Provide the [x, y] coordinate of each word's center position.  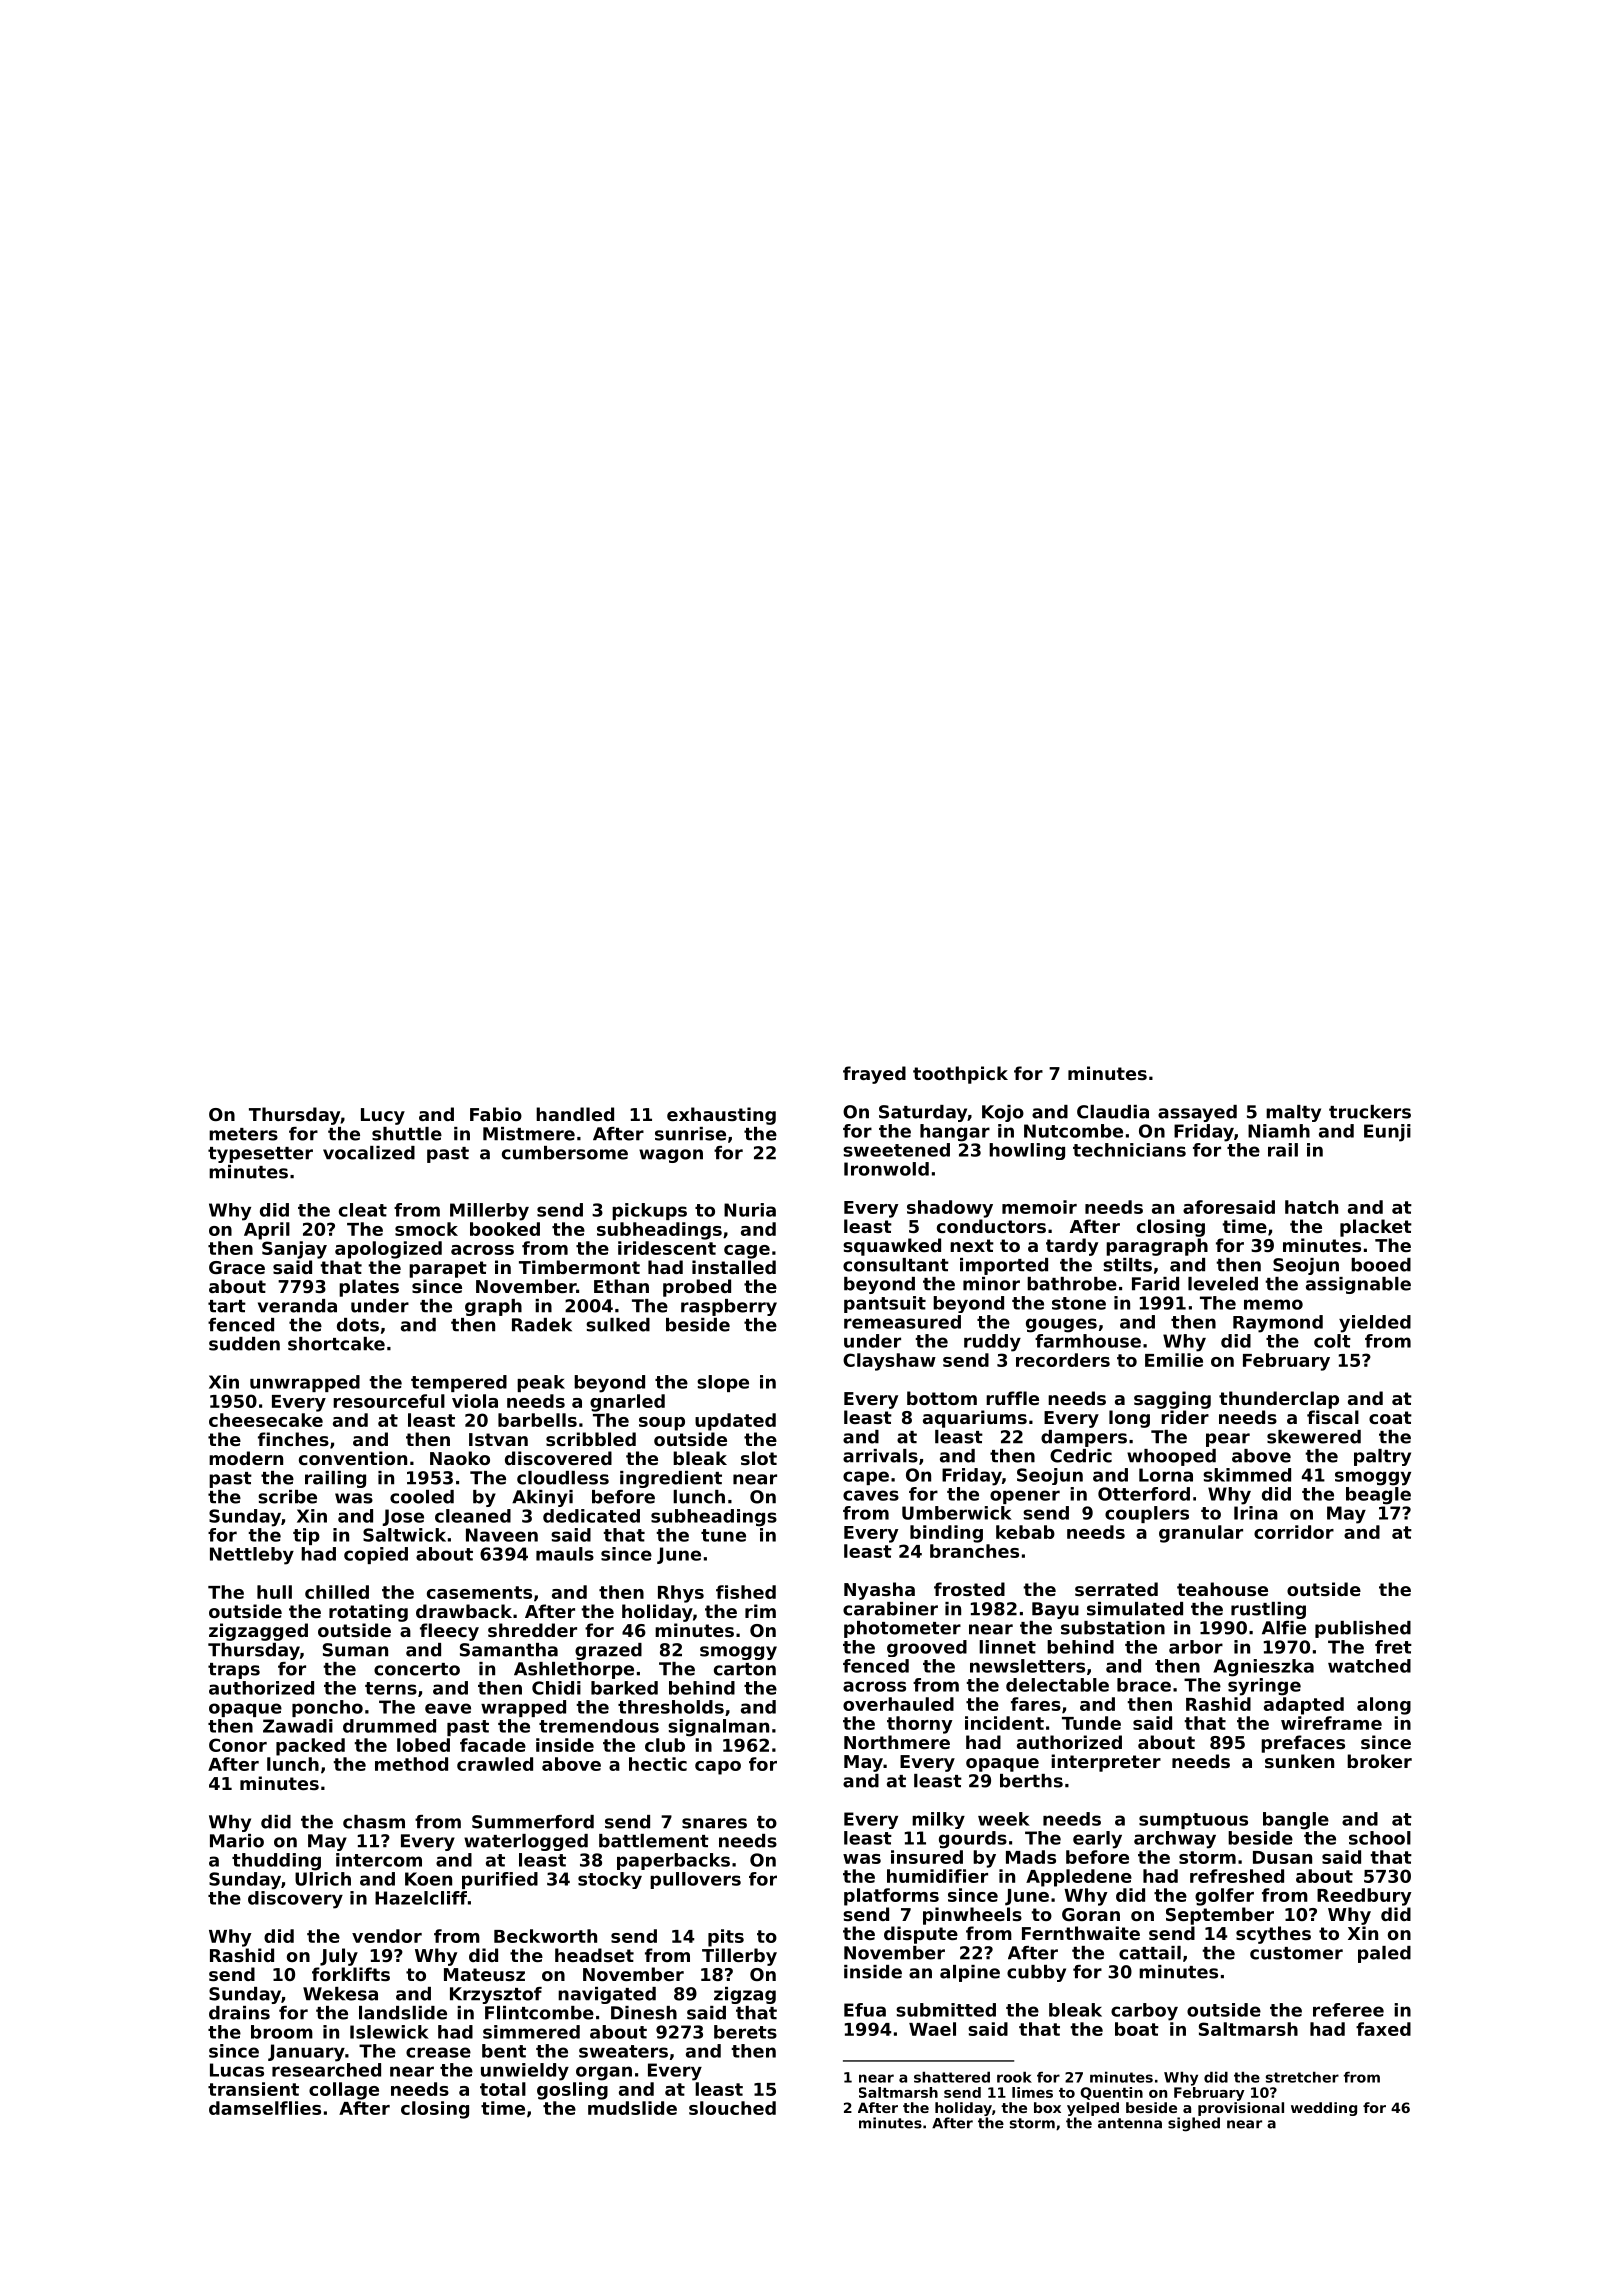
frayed [874, 1075]
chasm [374, 1822]
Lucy [383, 1116]
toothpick [960, 1075]
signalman [718, 1728]
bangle [1296, 1821]
